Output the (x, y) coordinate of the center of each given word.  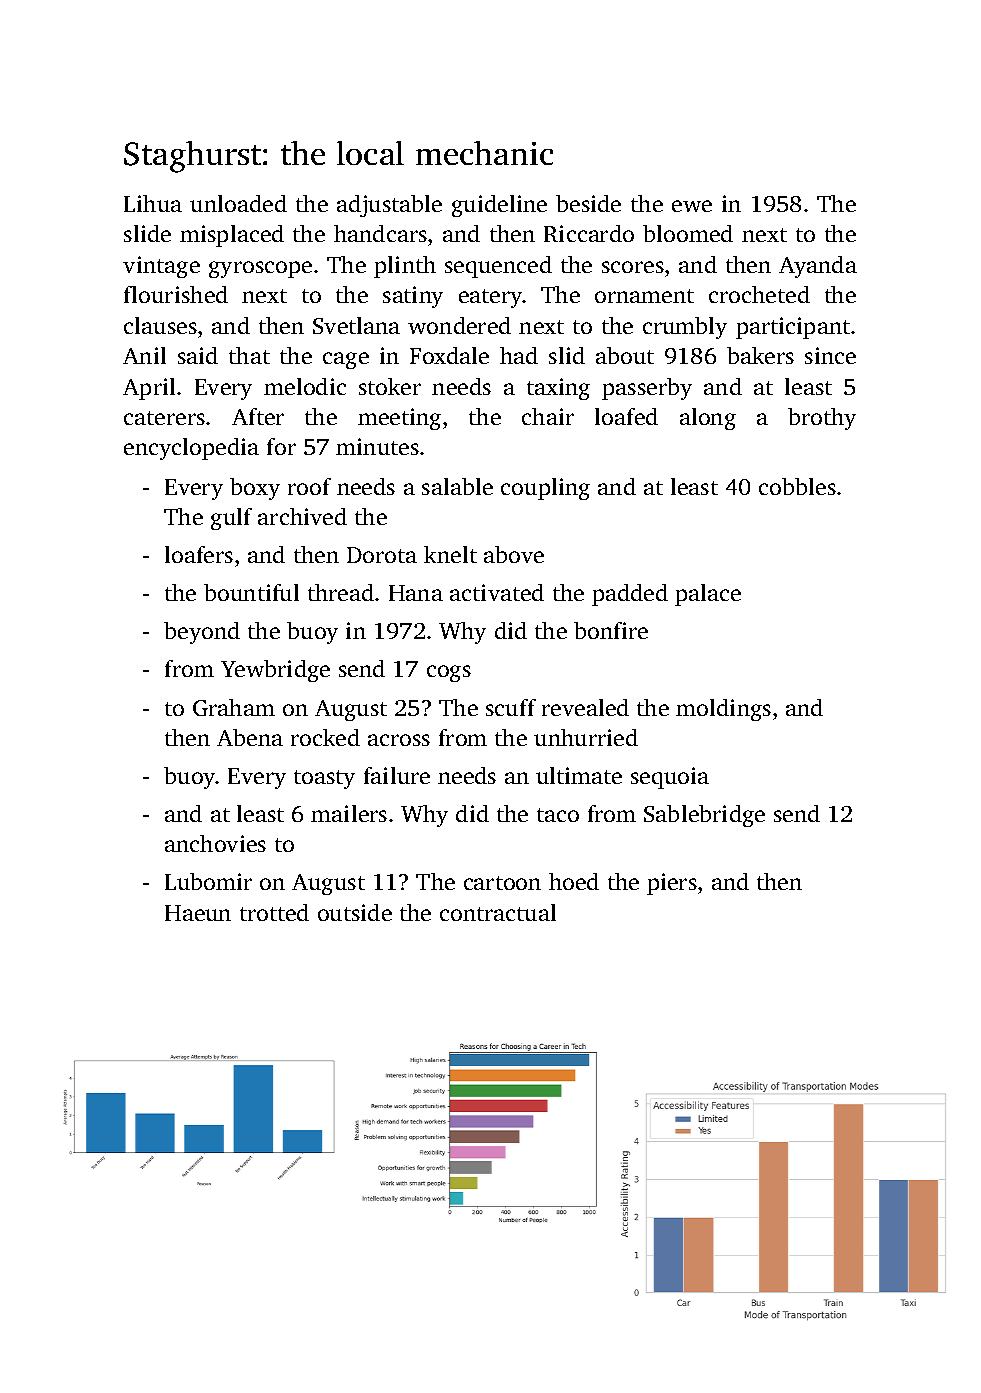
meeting (399, 419)
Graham (234, 707)
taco (558, 815)
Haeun (198, 913)
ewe (692, 206)
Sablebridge (704, 816)
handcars (380, 233)
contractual (498, 912)
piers (672, 884)
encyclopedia (191, 449)
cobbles (797, 486)
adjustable (389, 206)
